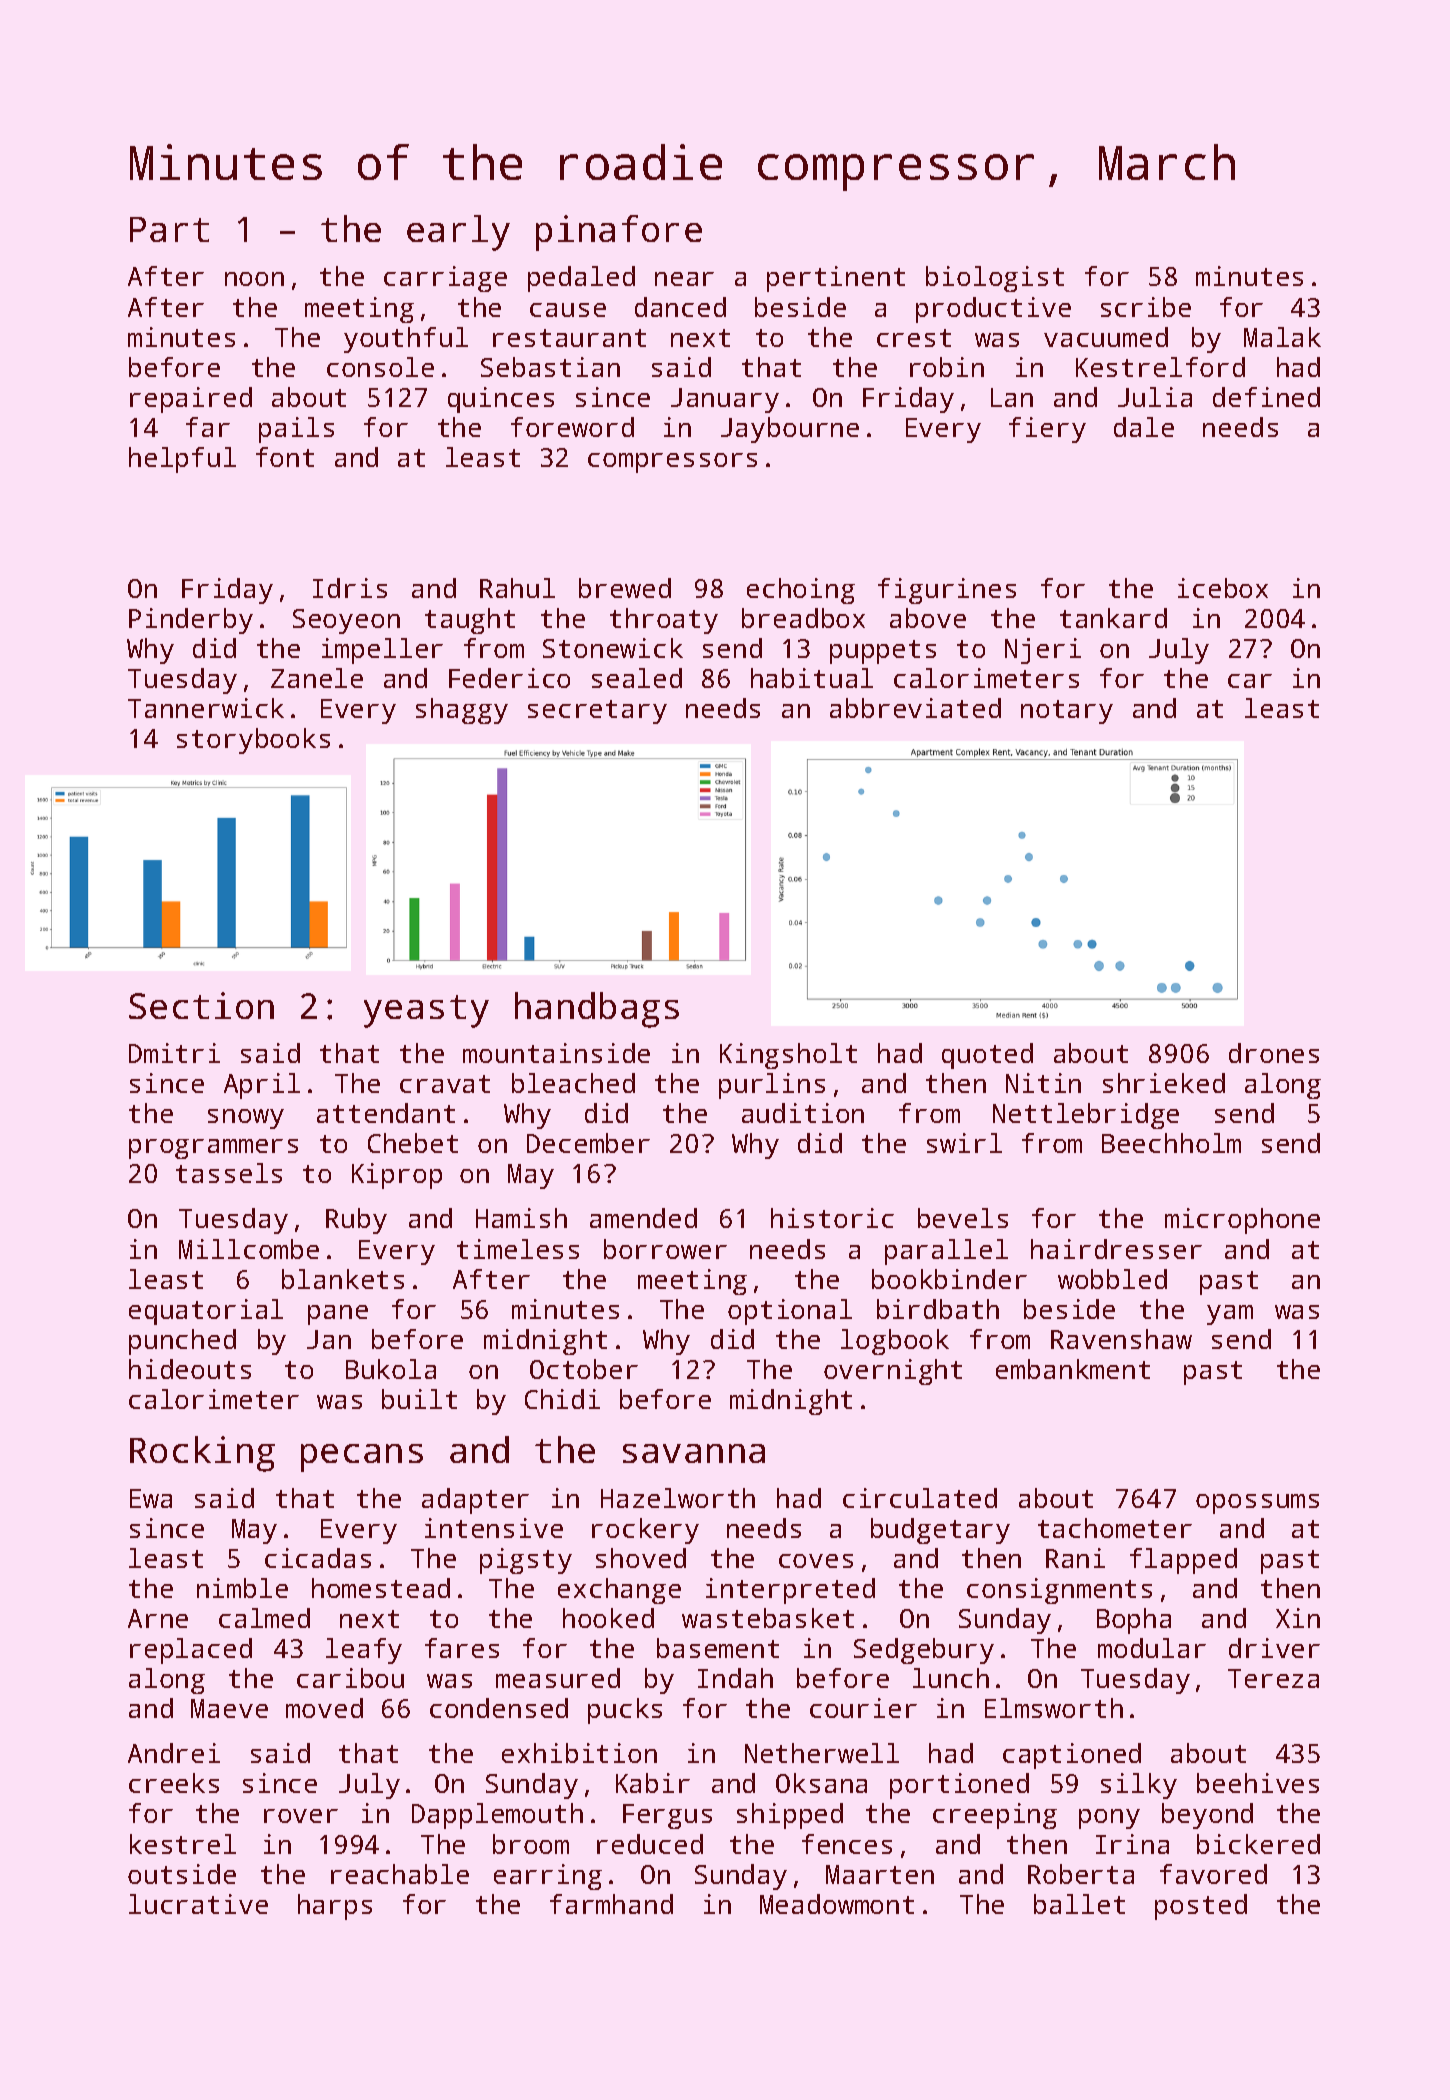 Image resolution: width=1450 pixels, height=2100 pixels. Describe the element at coordinates (201, 1005) in the screenshot. I see `Section` at that location.
